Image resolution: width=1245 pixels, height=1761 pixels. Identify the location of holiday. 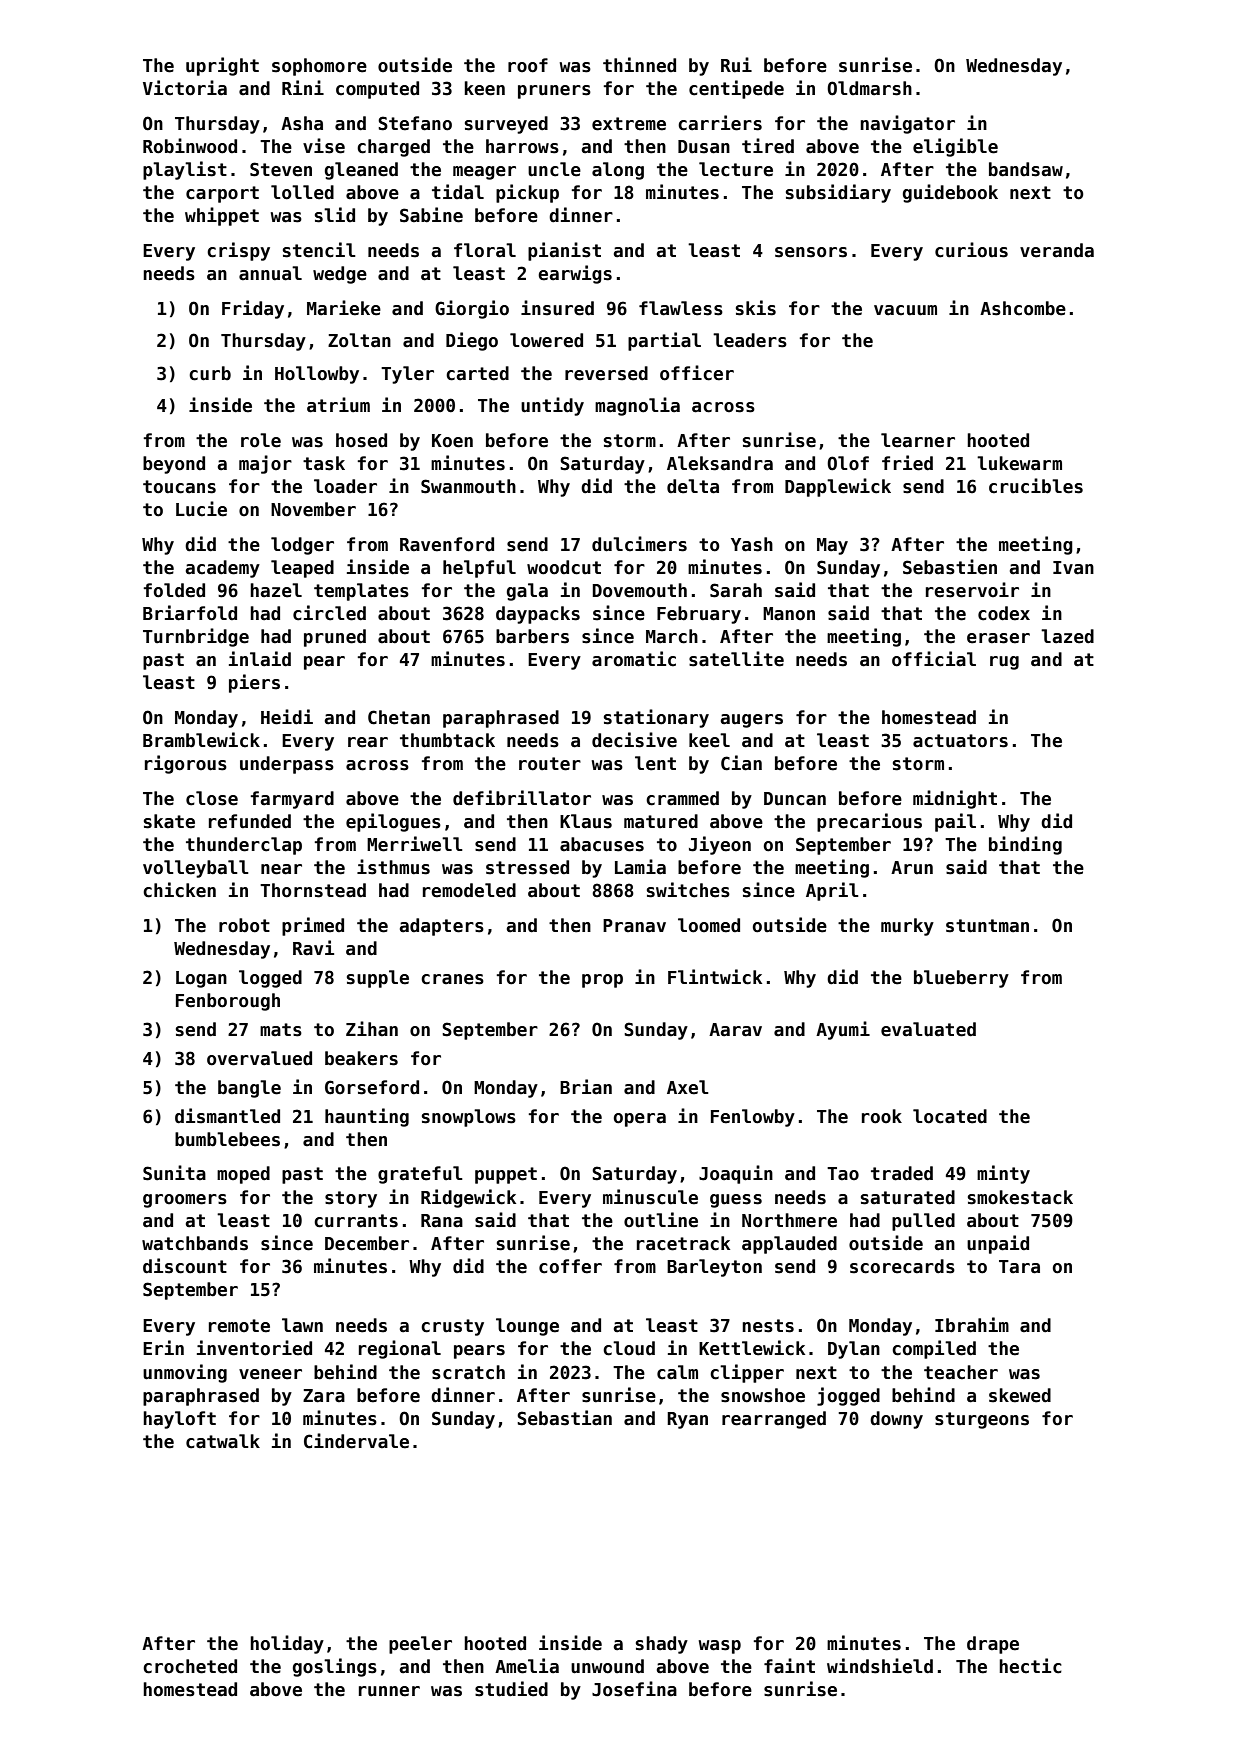
(287, 1644).
